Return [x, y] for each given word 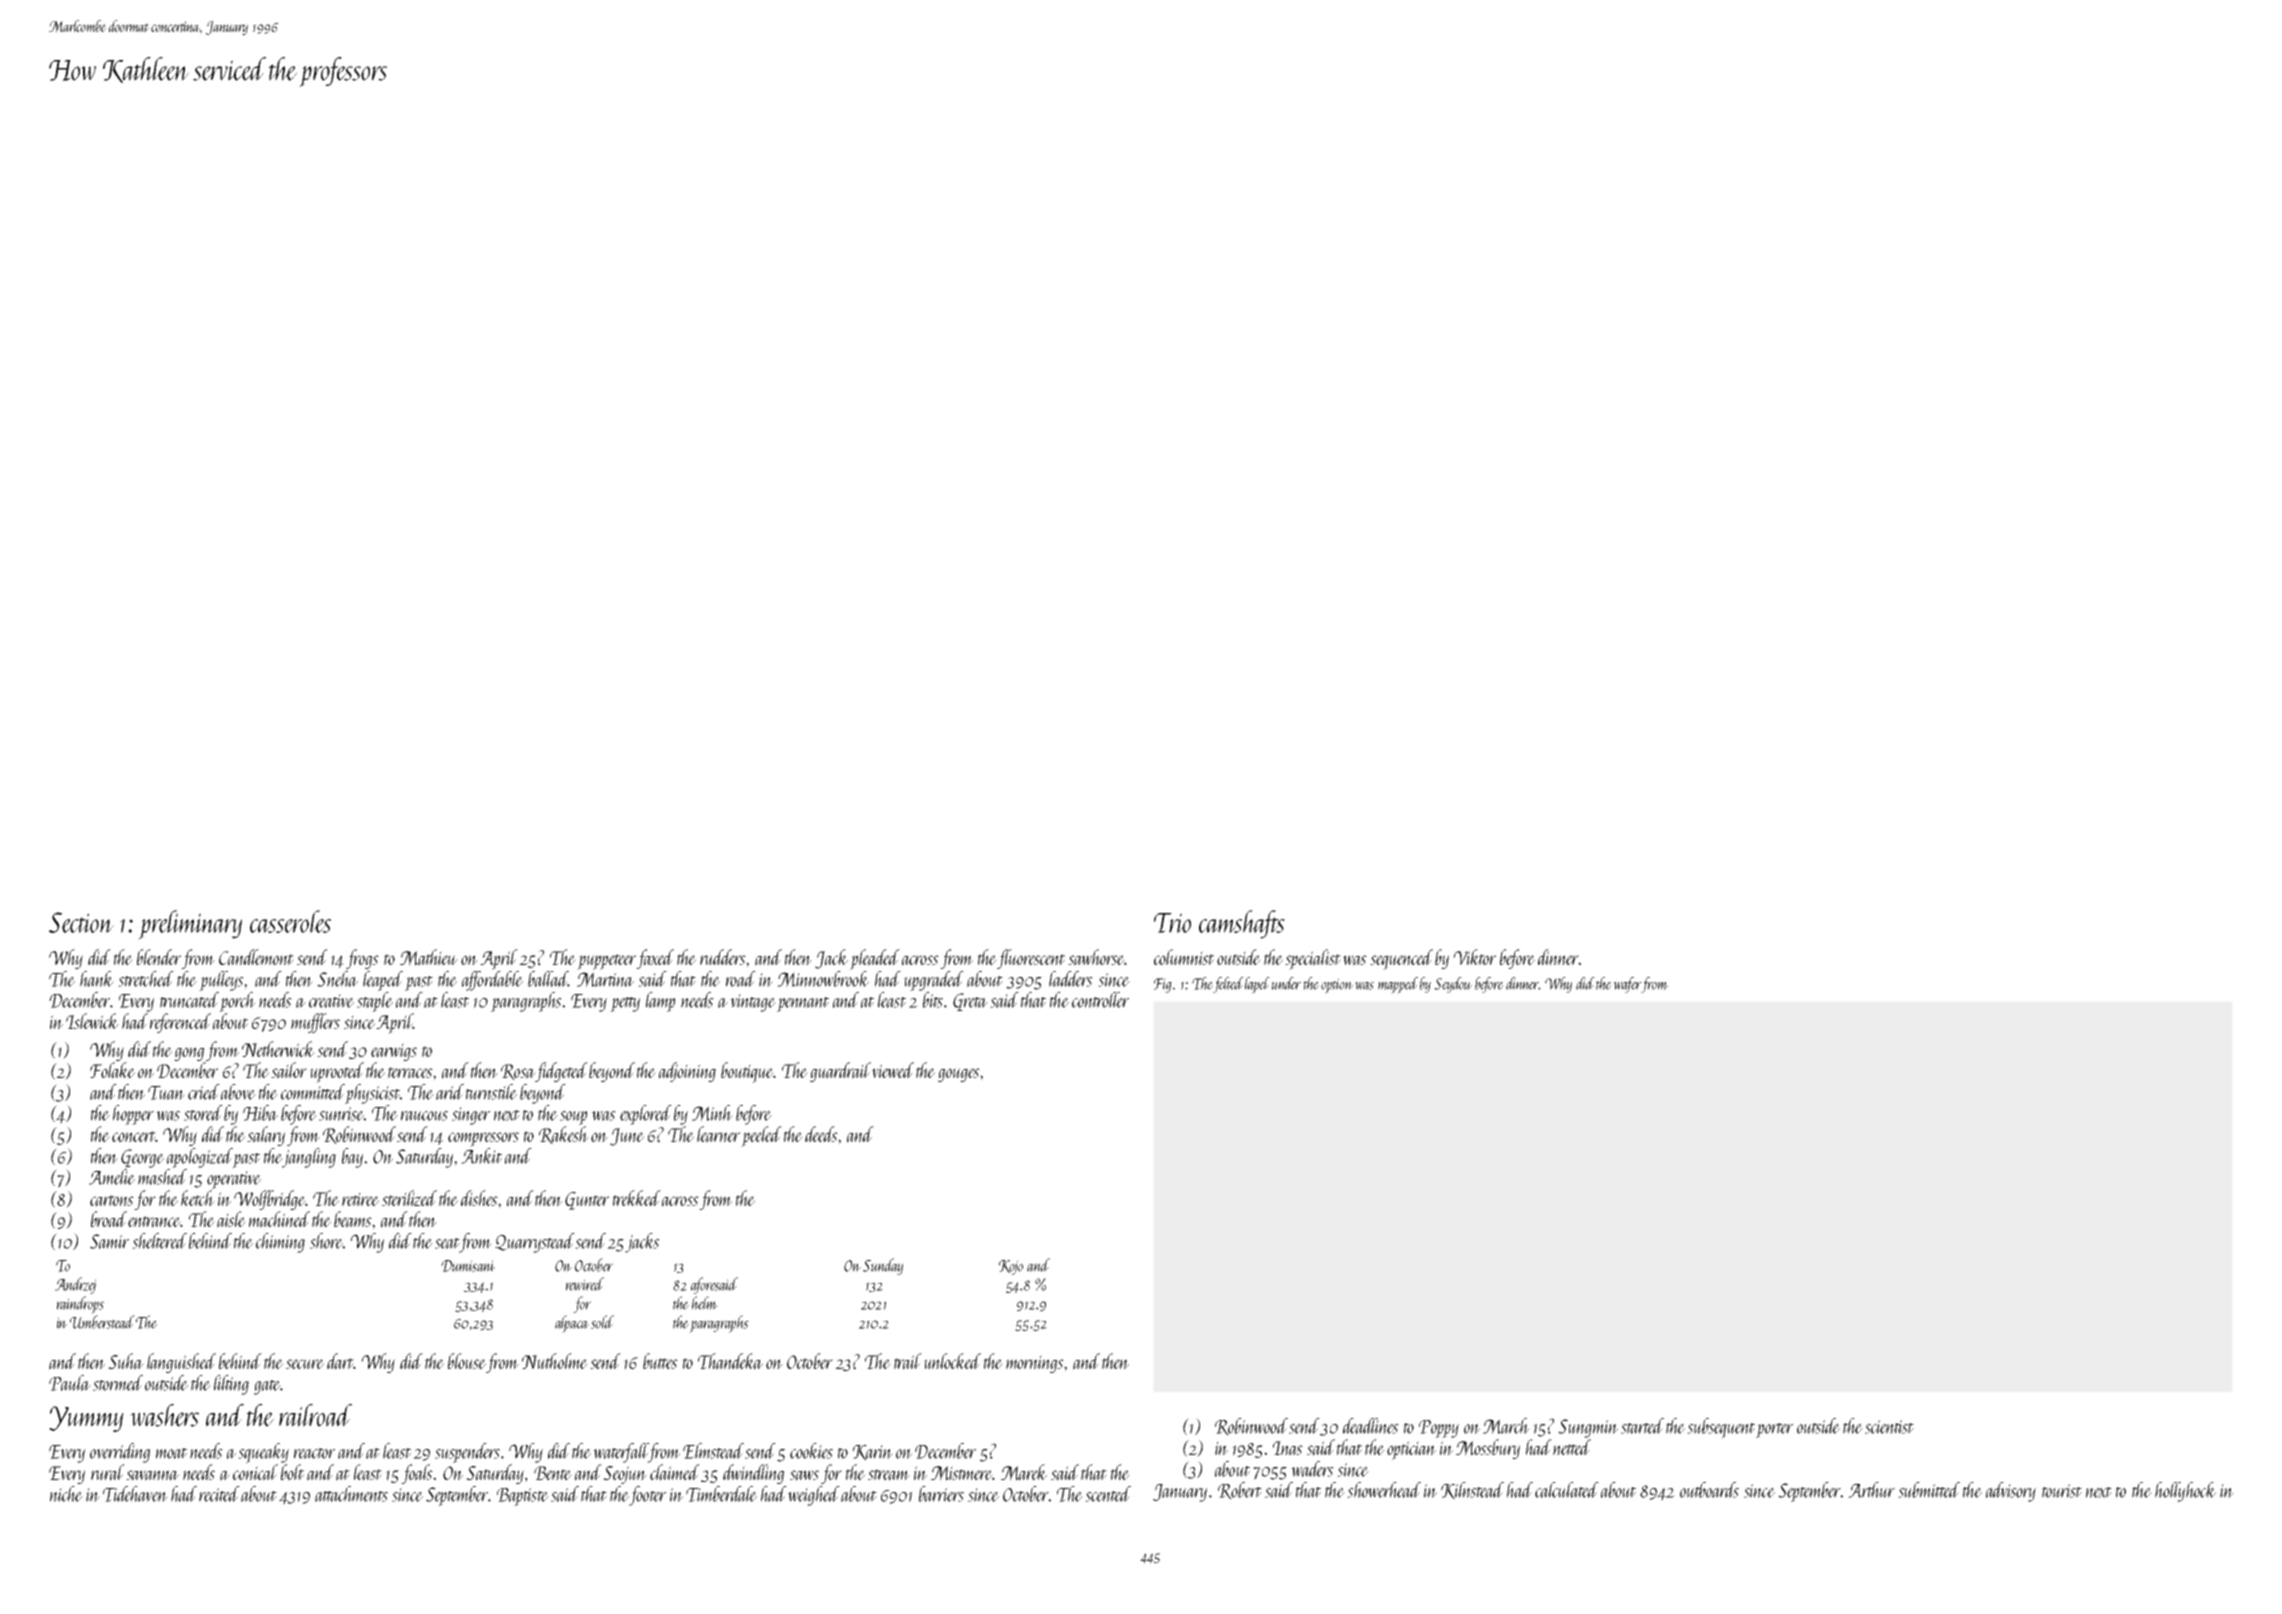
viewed [893, 1070]
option [1337, 986]
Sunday [883, 1266]
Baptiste [523, 1497]
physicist [372, 1094]
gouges [959, 1075]
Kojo [1011, 1267]
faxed [655, 959]
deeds [821, 1134]
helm [705, 1303]
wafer [1627, 985]
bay [352, 1158]
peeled [761, 1136]
